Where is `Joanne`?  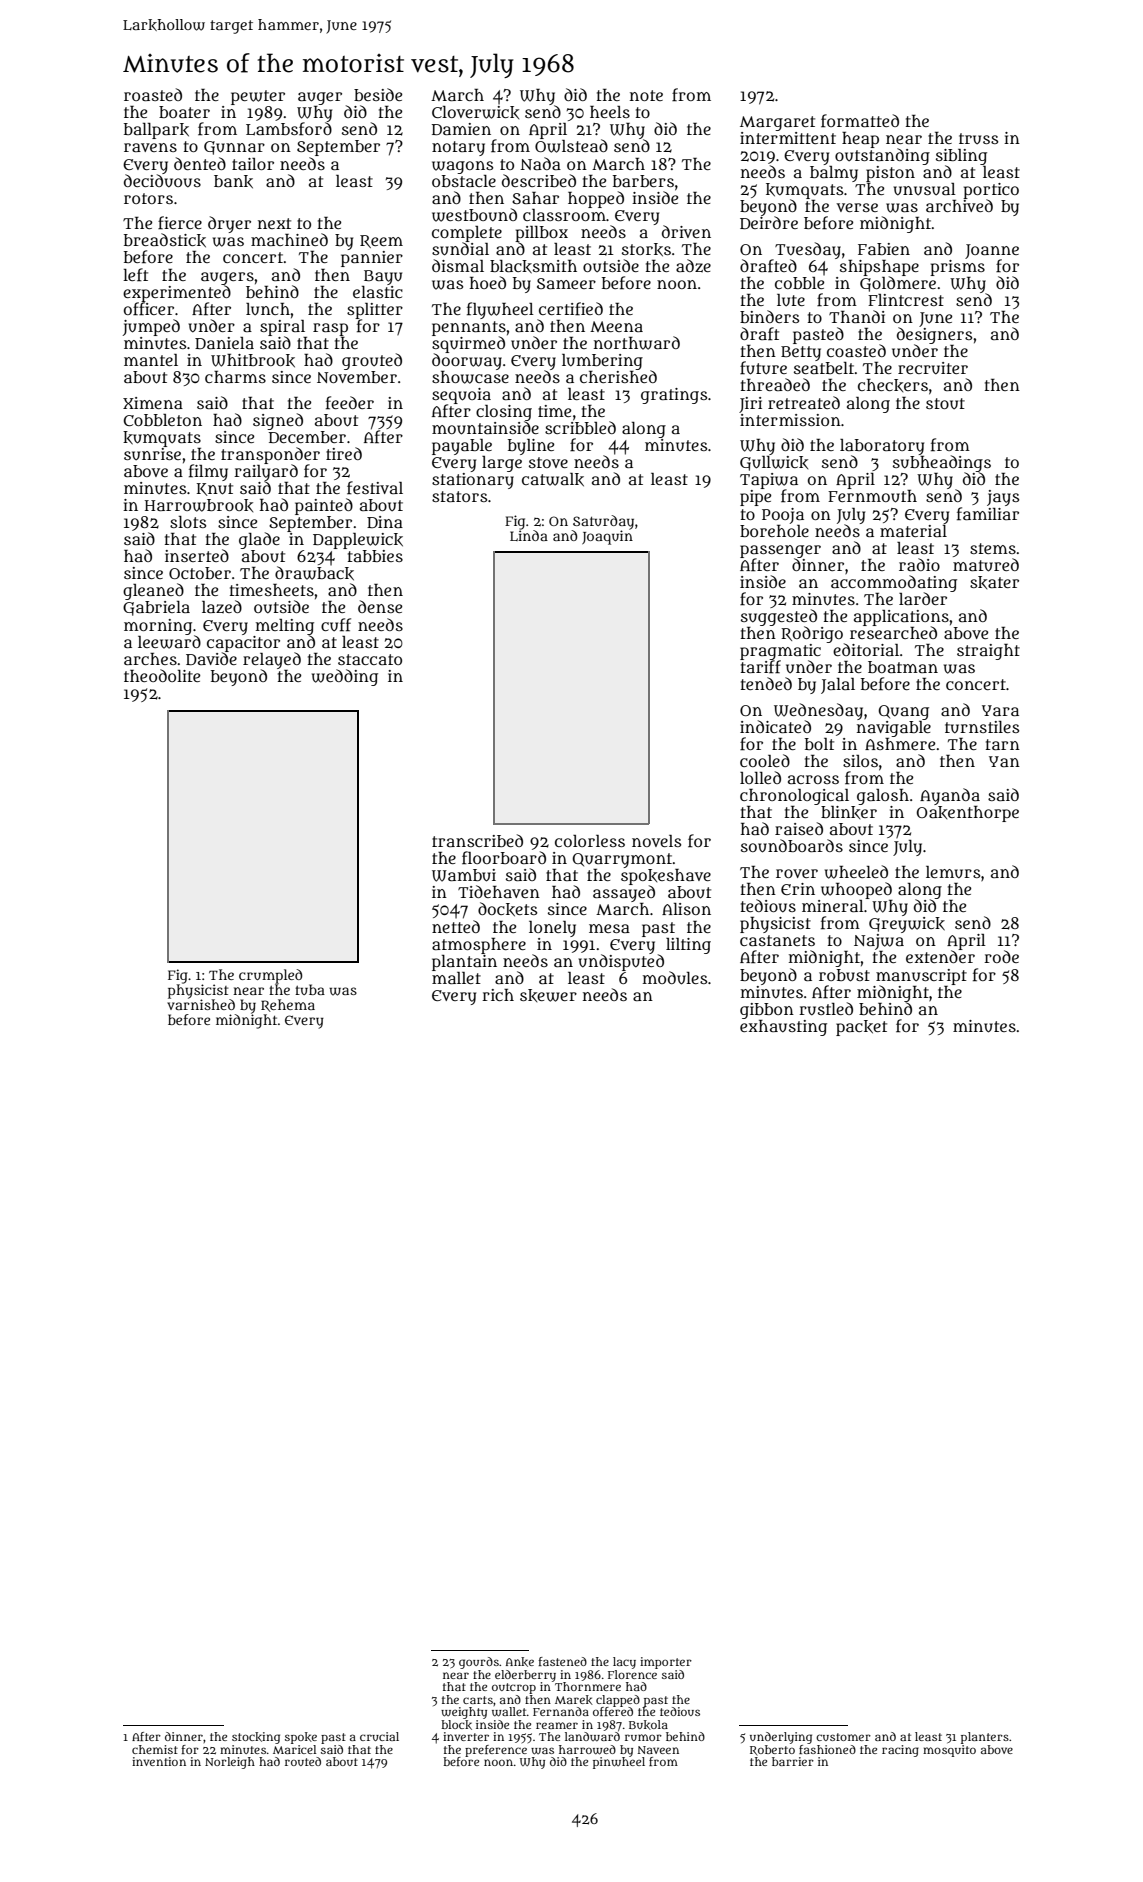 Joanne is located at coordinates (992, 251).
